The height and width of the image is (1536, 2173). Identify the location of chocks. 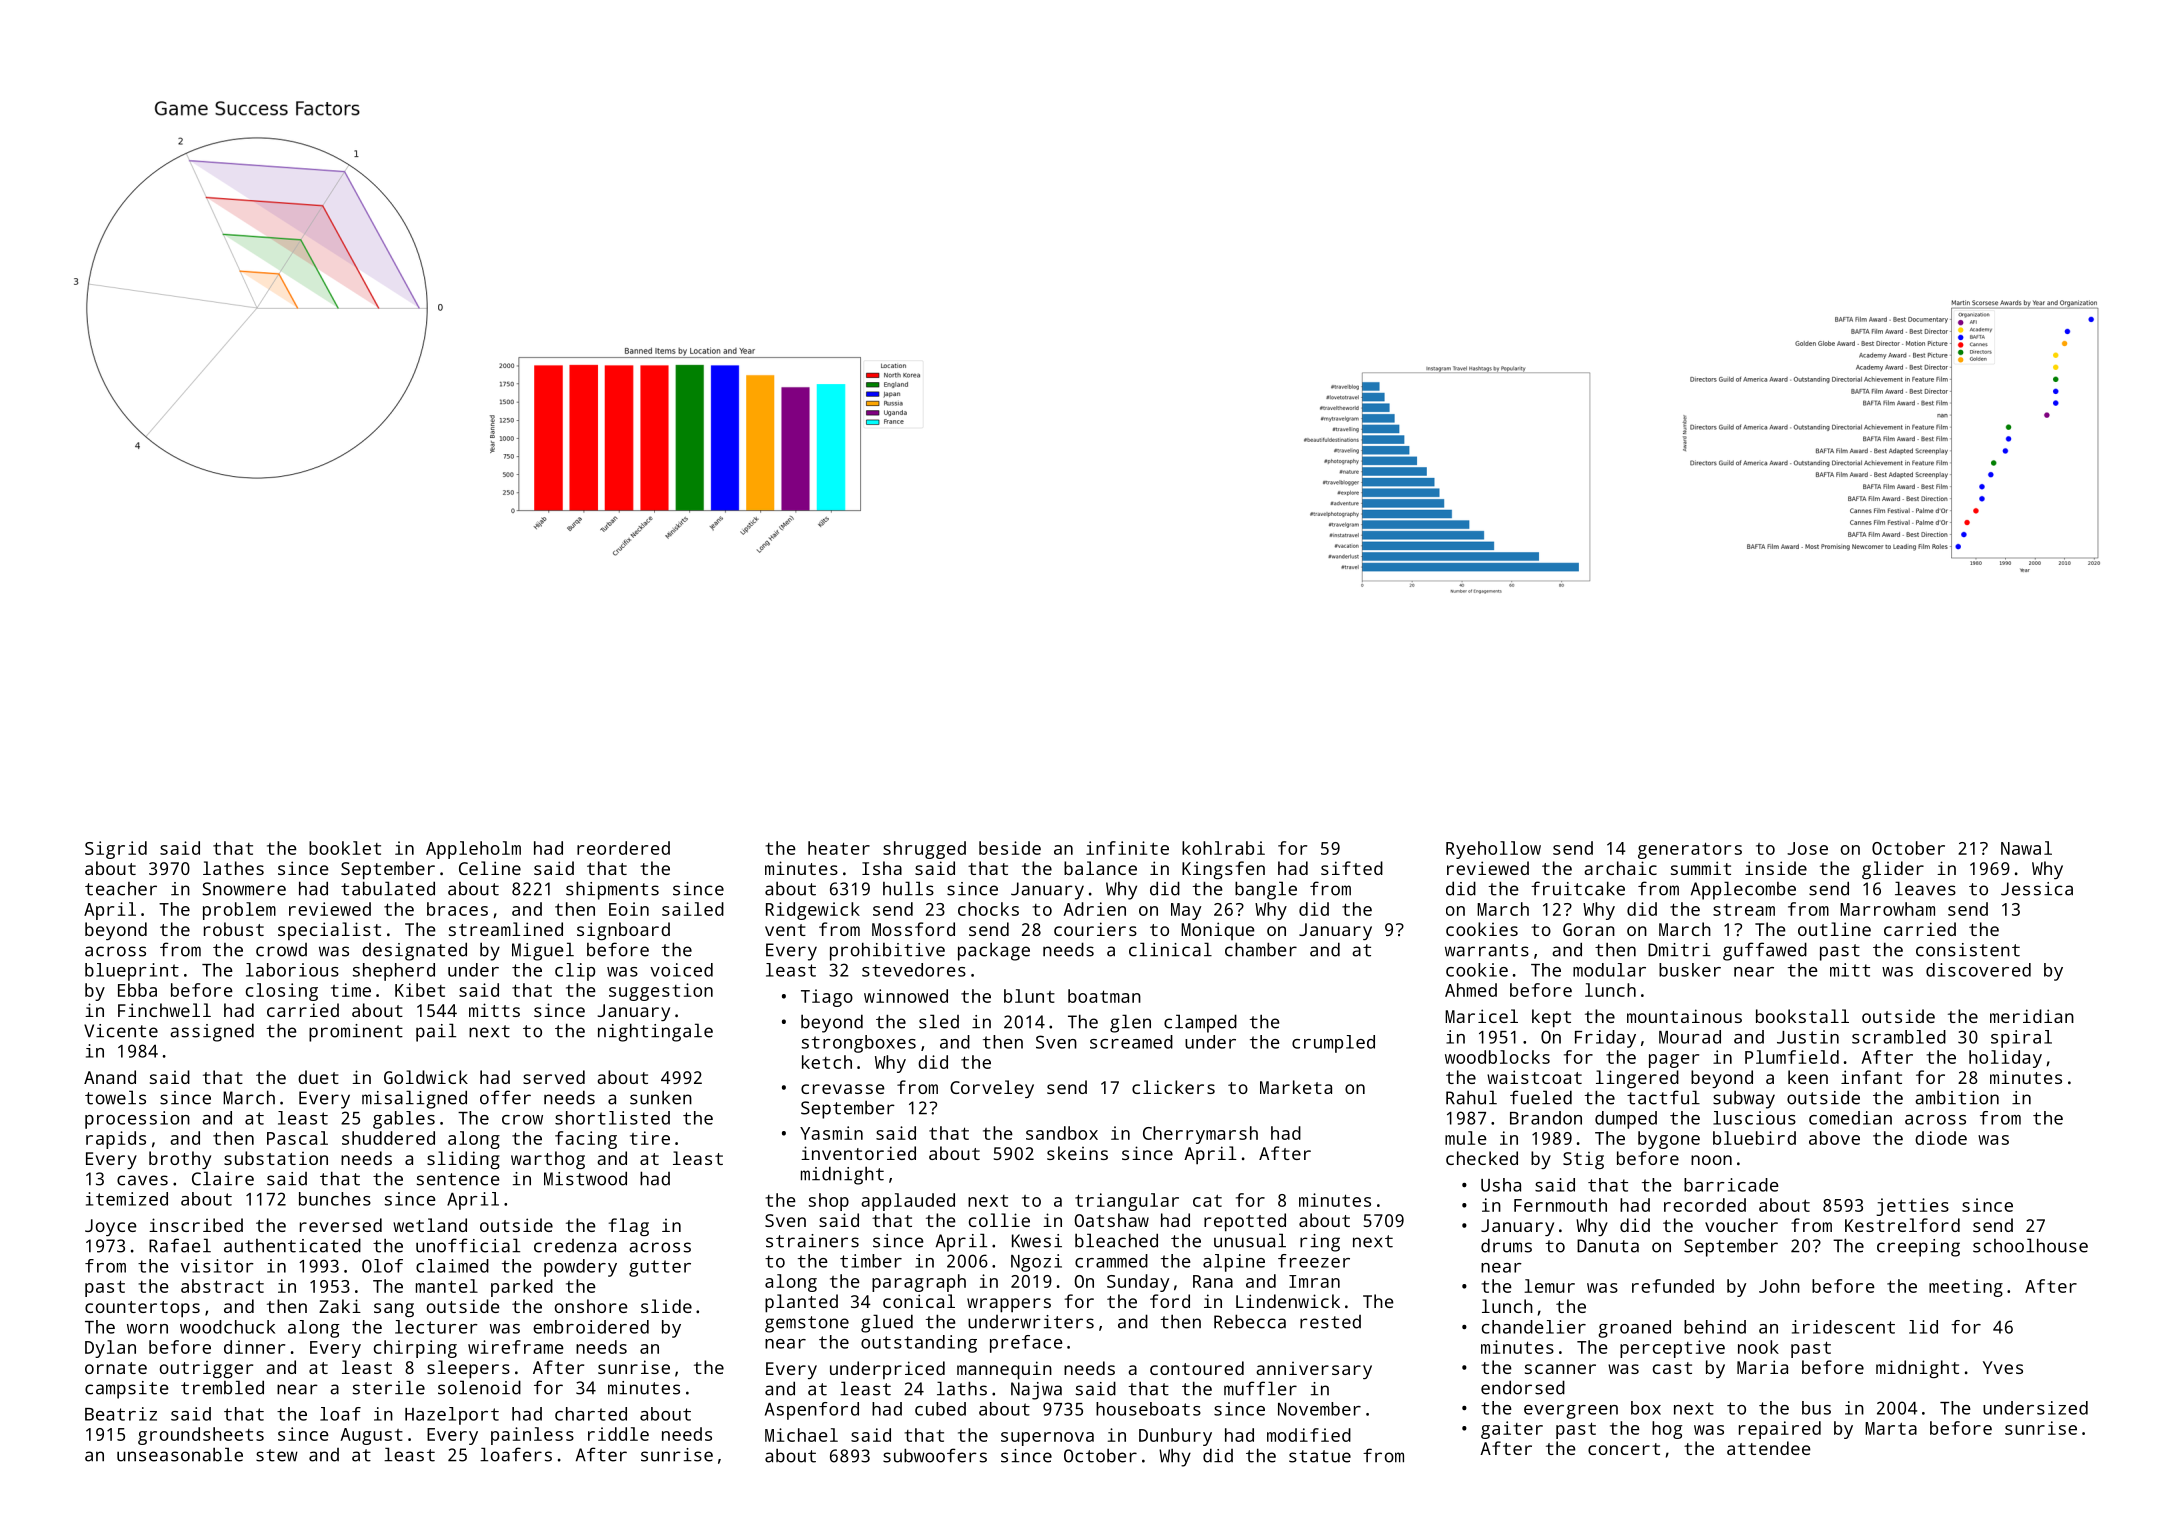
(988, 909).
